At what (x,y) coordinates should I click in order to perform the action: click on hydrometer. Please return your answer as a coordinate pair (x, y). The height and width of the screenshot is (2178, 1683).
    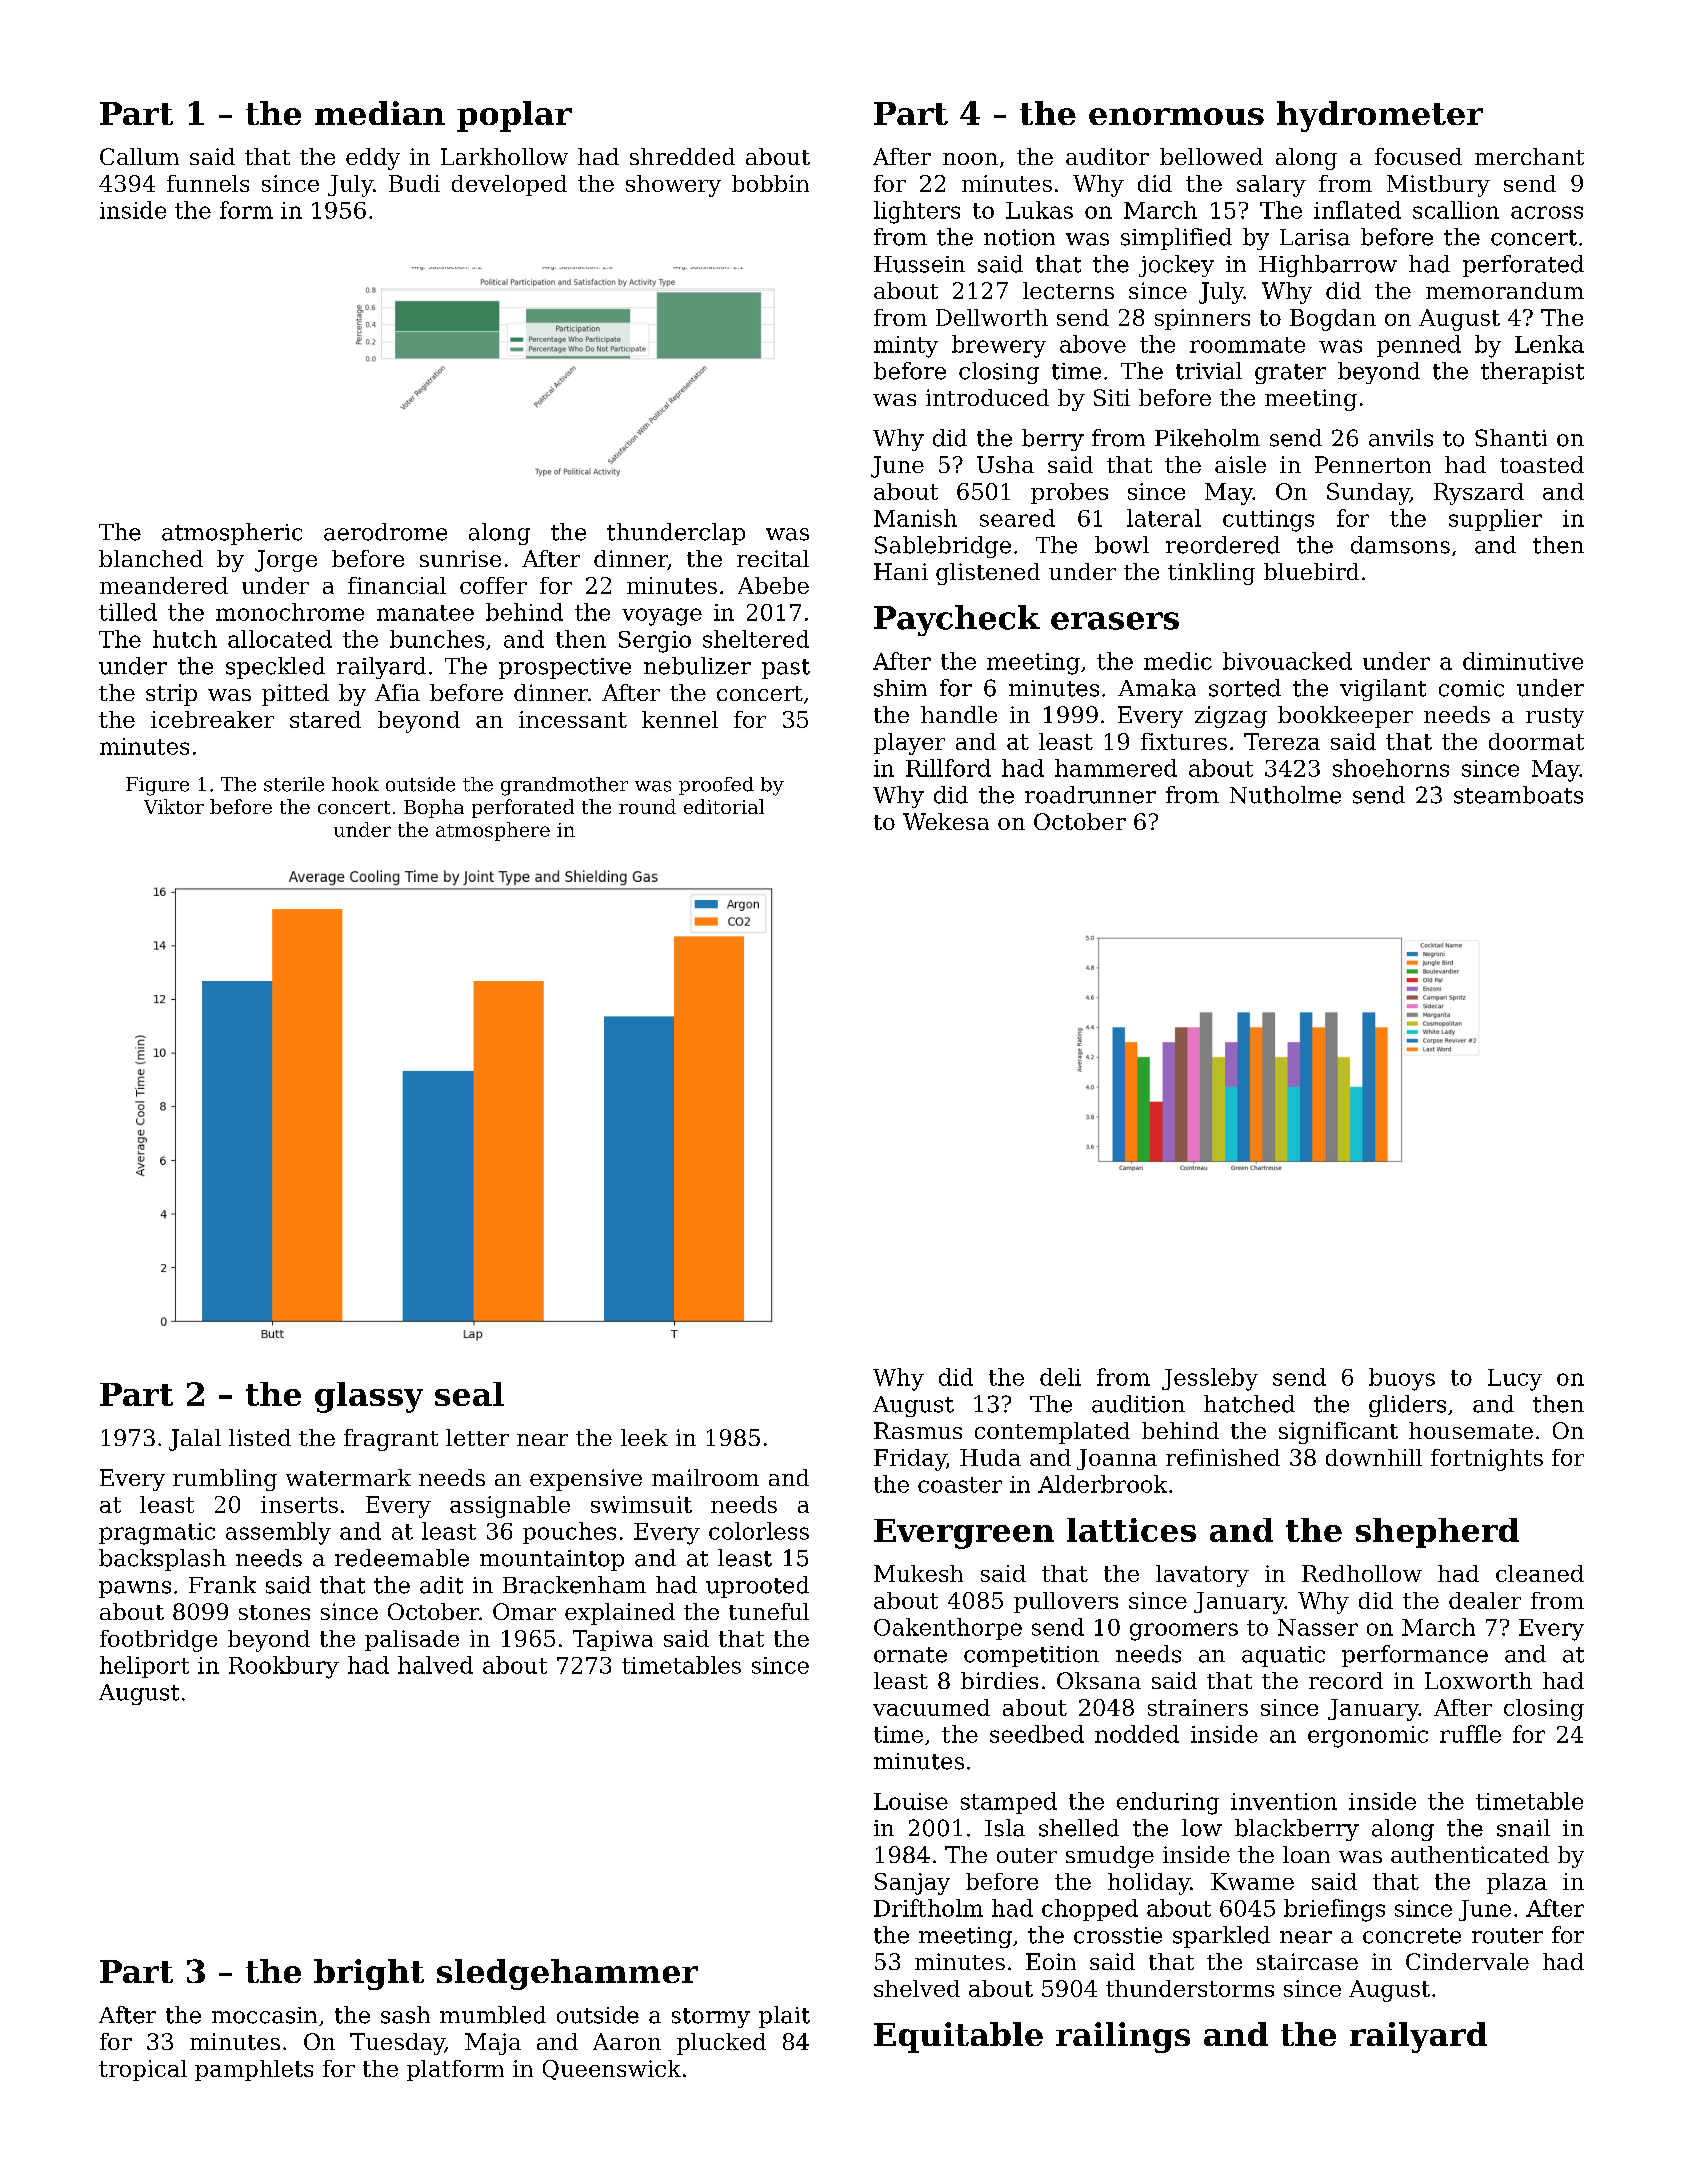
    Looking at the image, I should click on (1380, 116).
